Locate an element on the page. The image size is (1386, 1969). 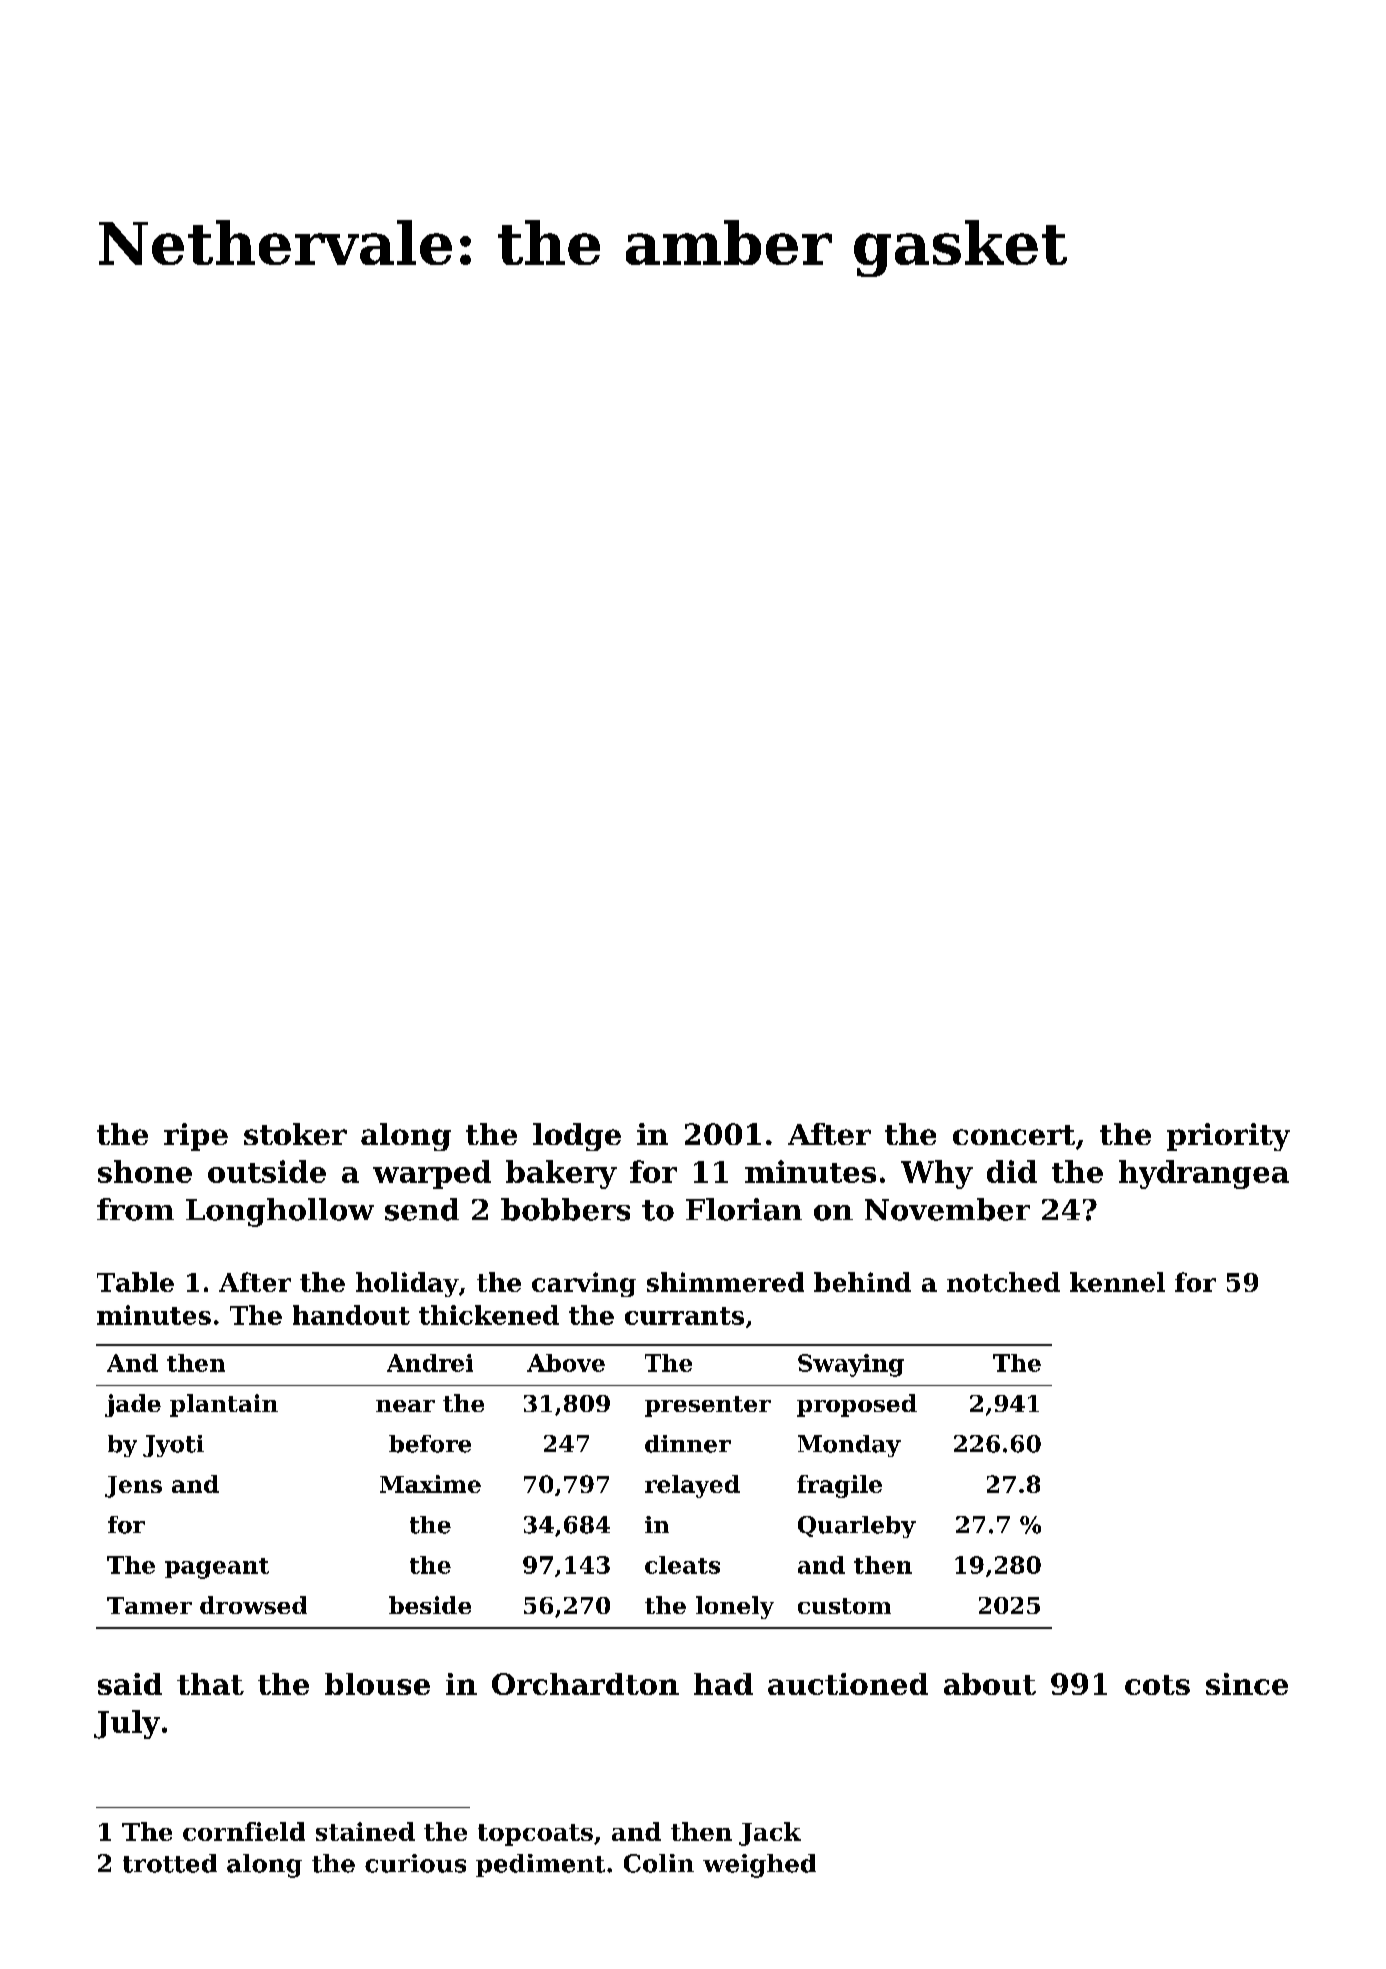
Jack is located at coordinates (770, 1834).
